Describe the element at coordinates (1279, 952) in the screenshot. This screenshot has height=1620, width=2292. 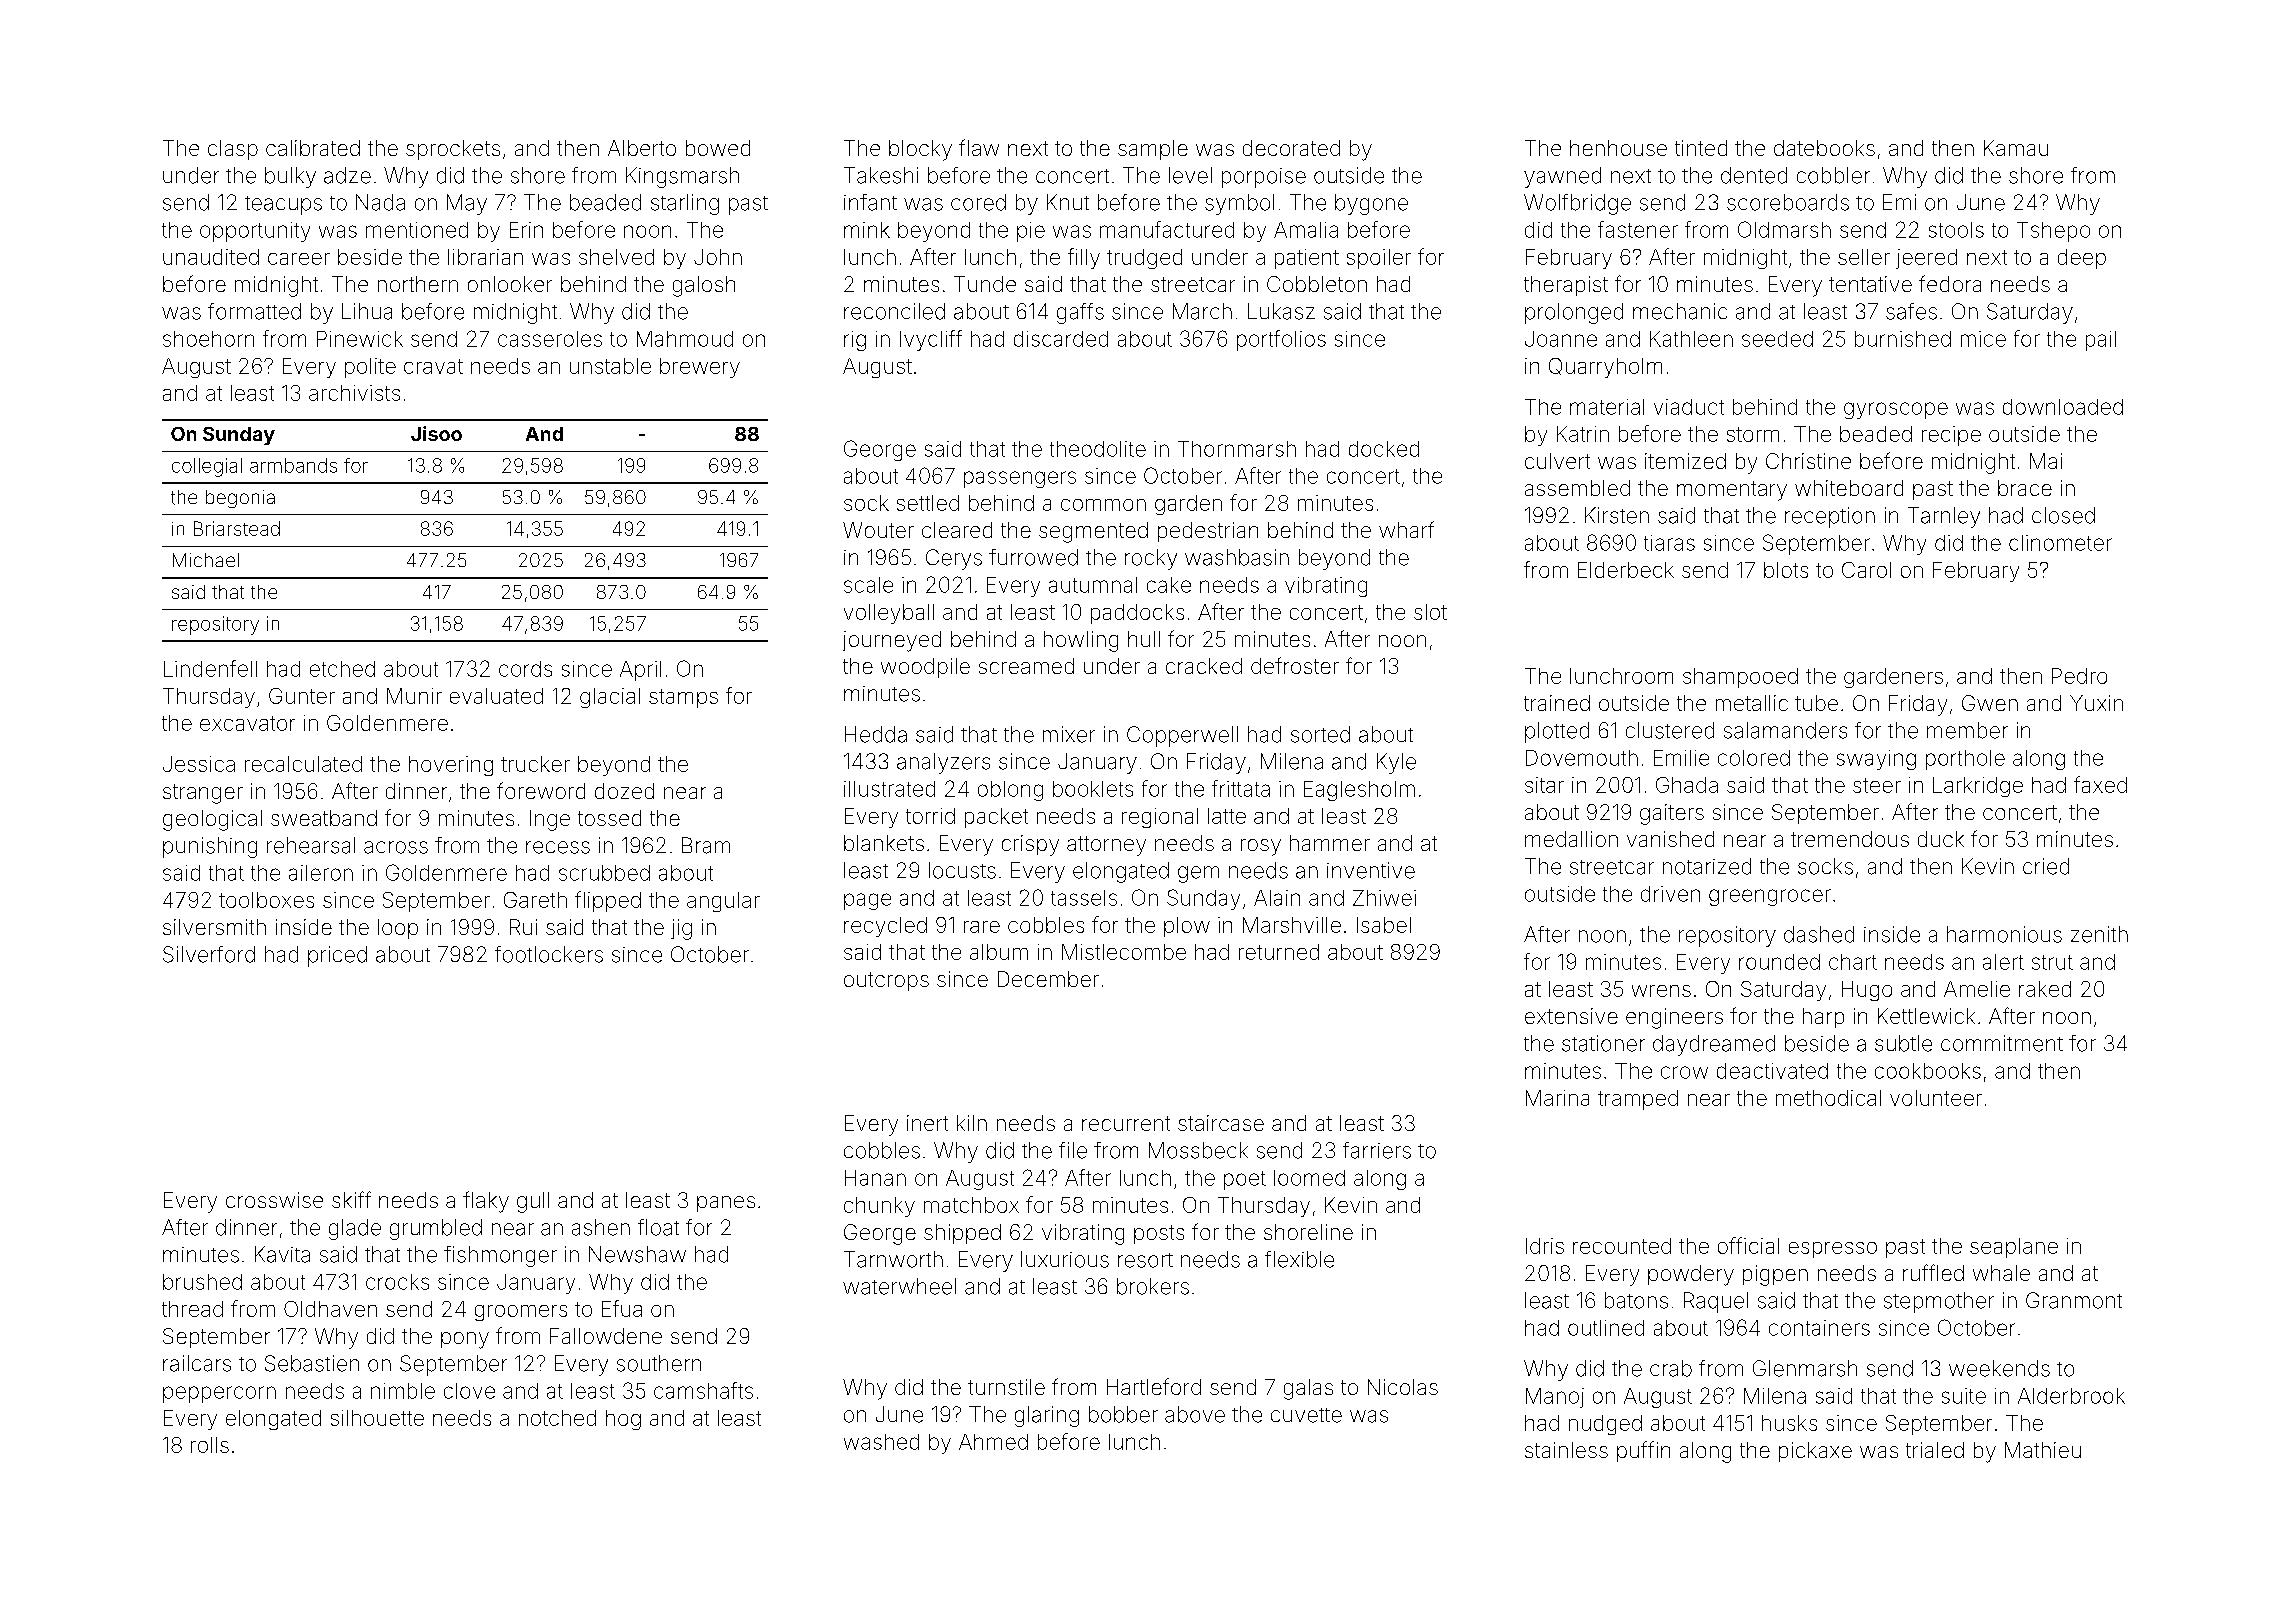
I see `returned` at that location.
